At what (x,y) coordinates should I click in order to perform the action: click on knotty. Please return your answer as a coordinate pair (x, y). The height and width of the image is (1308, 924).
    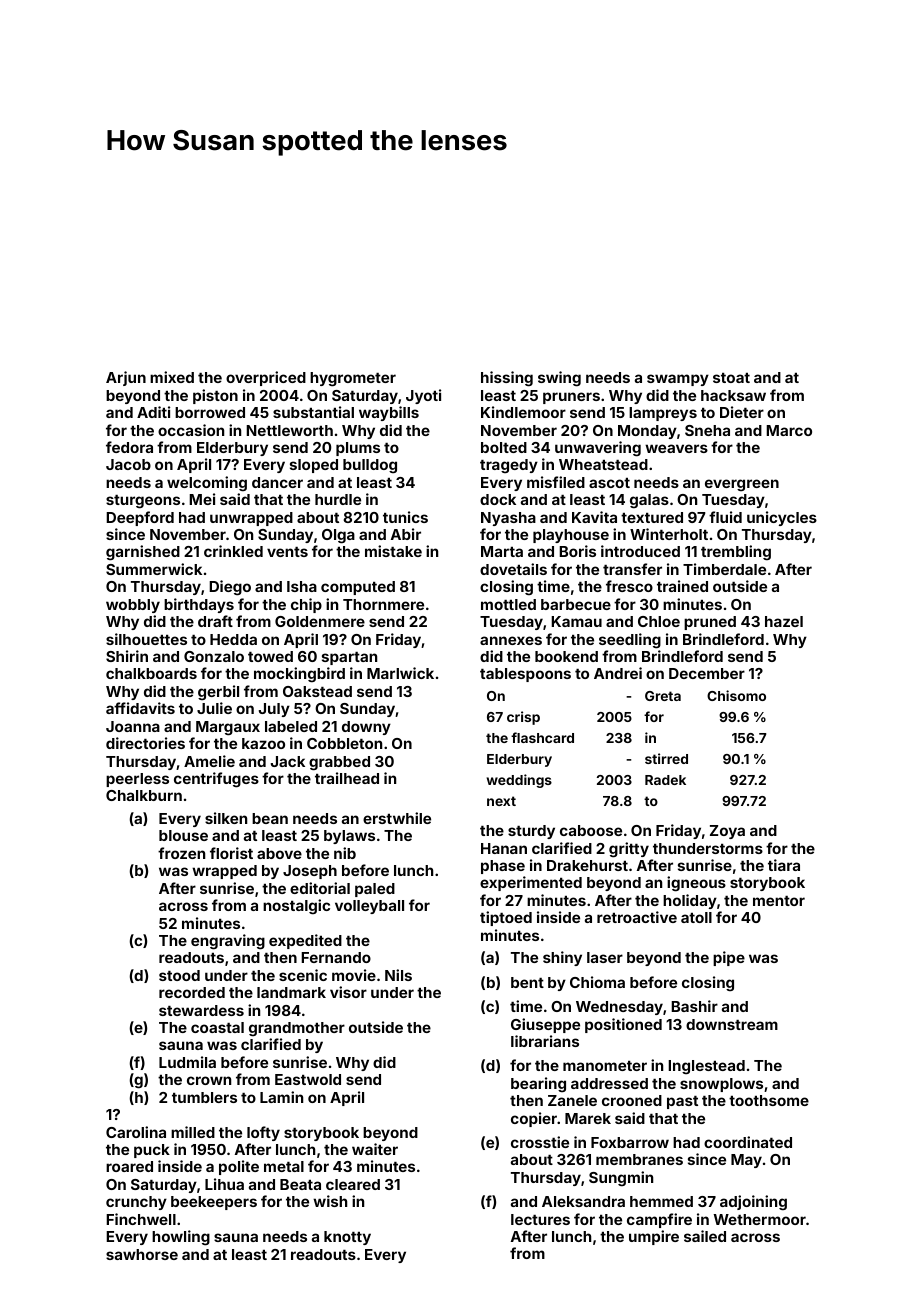
    Looking at the image, I should click on (347, 1238).
